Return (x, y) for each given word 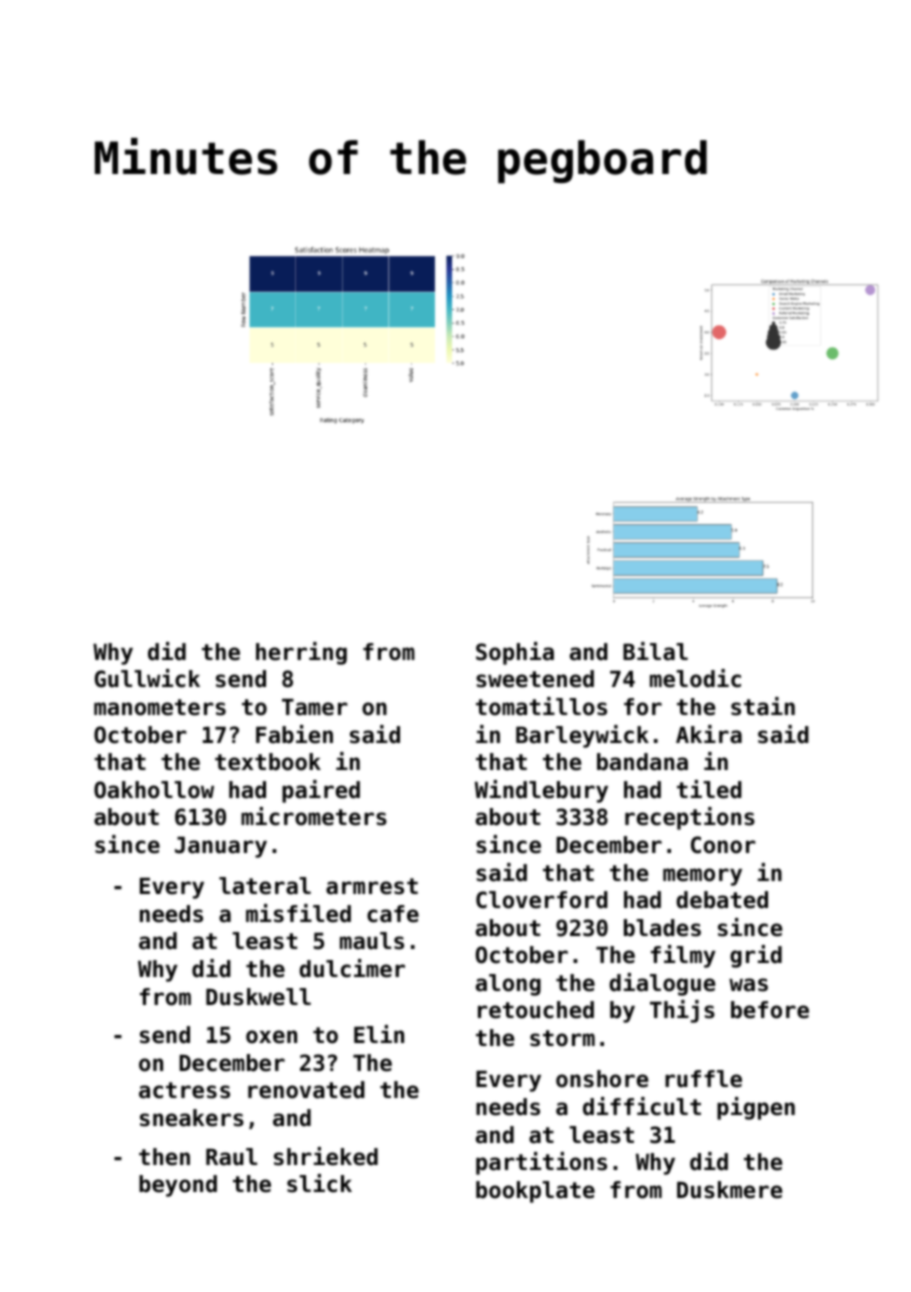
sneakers (192, 1118)
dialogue (662, 984)
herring (301, 653)
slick (319, 1183)
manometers (160, 707)
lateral (265, 886)
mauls (372, 941)
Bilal (655, 651)
